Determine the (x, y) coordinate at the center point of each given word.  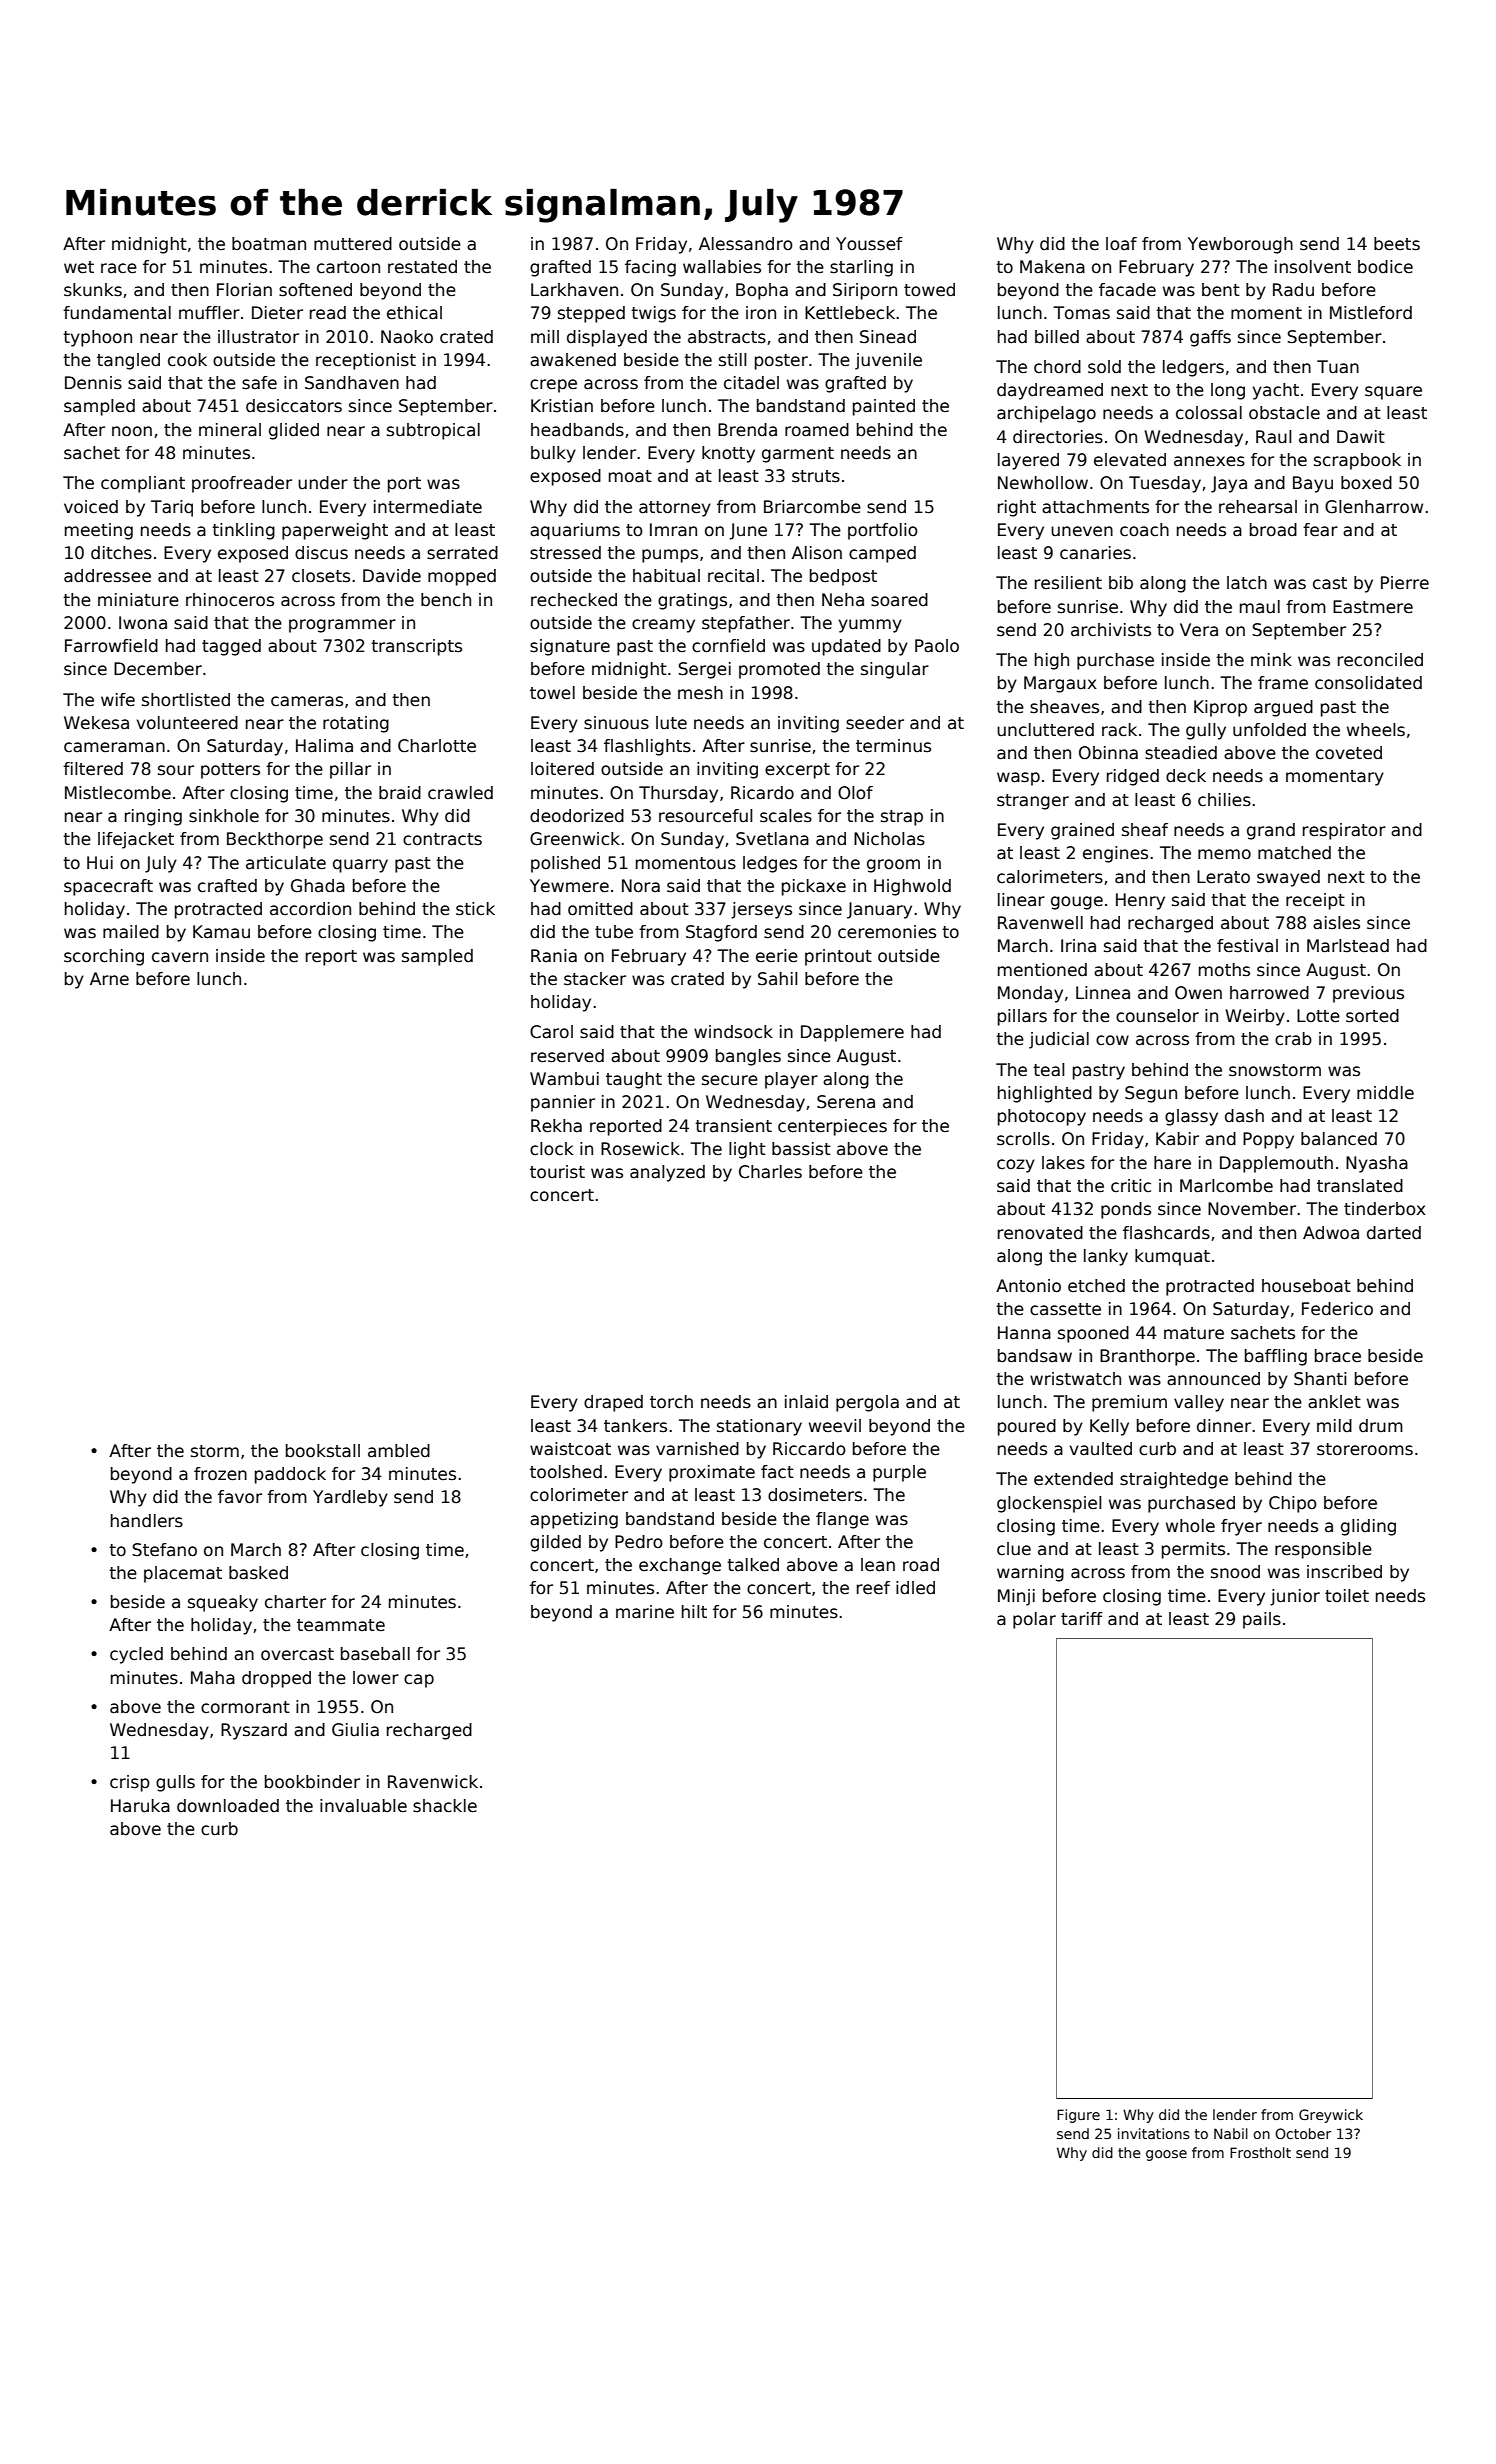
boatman (269, 244)
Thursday (678, 794)
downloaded (228, 1806)
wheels (1376, 730)
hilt (694, 1611)
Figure (1078, 2116)
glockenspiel (1049, 1504)
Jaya (1229, 484)
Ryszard (254, 1731)
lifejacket (136, 840)
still (732, 360)
